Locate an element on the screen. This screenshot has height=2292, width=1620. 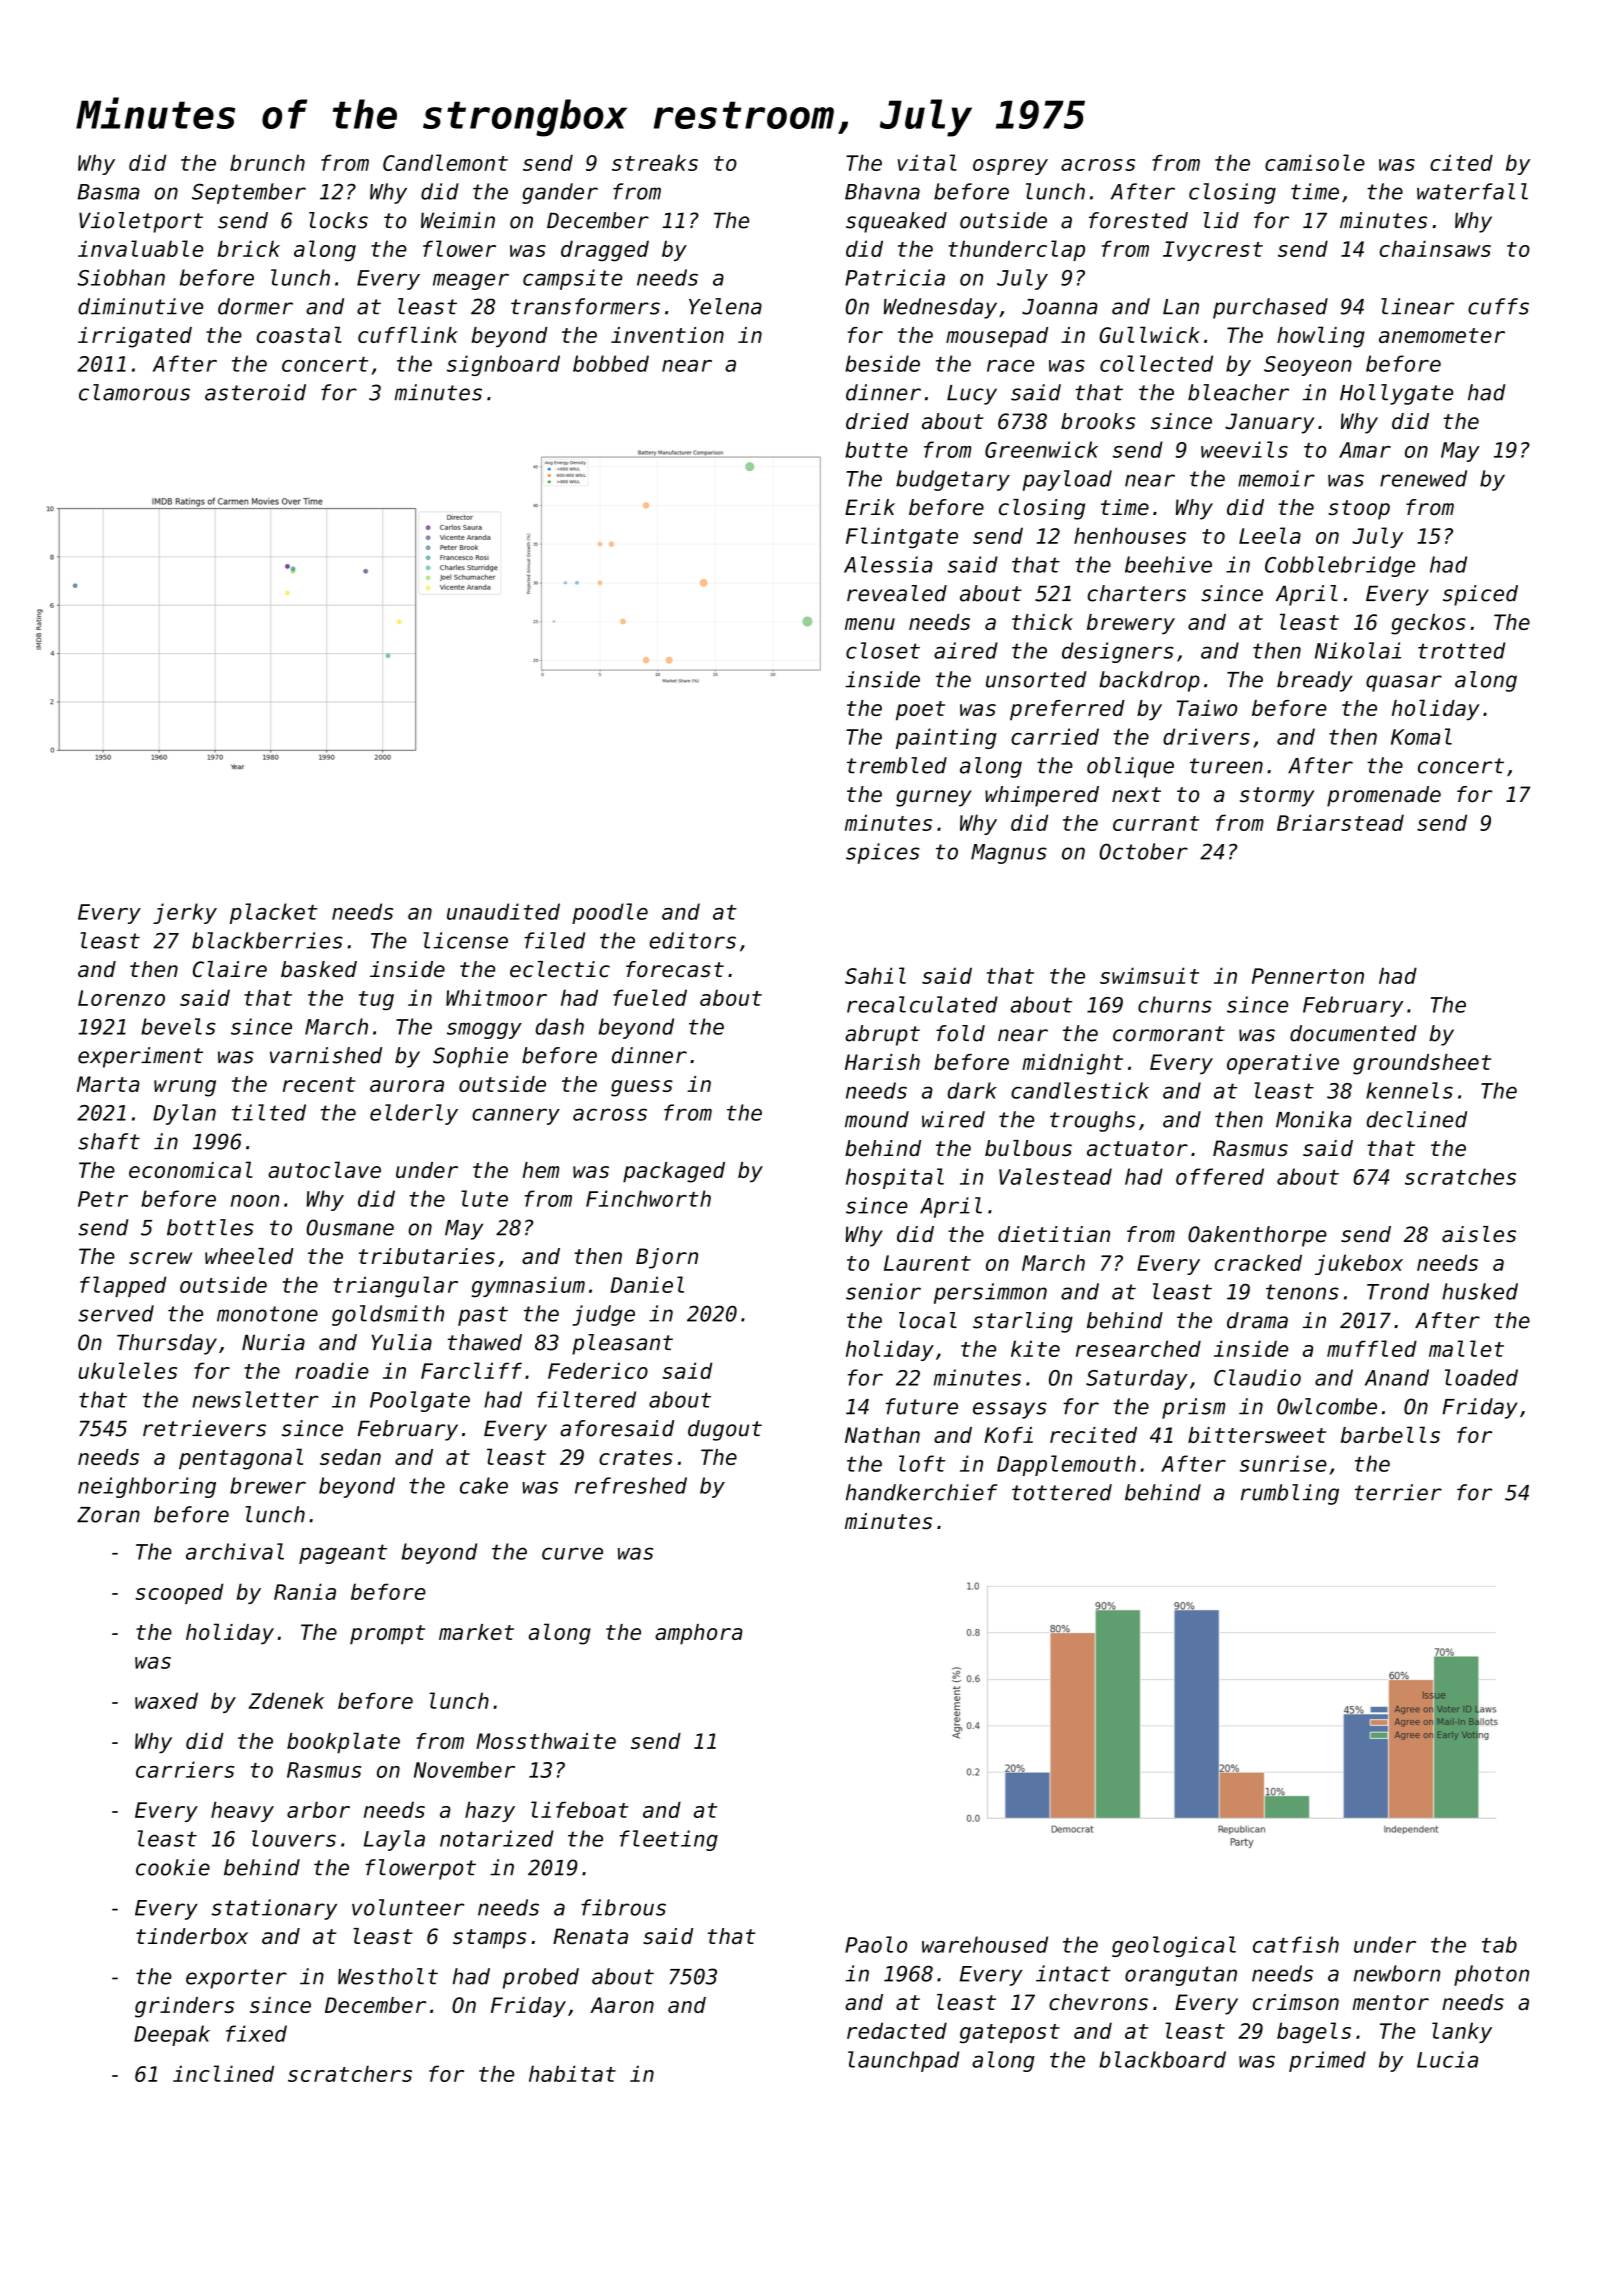
ukuleles is located at coordinates (127, 1370).
